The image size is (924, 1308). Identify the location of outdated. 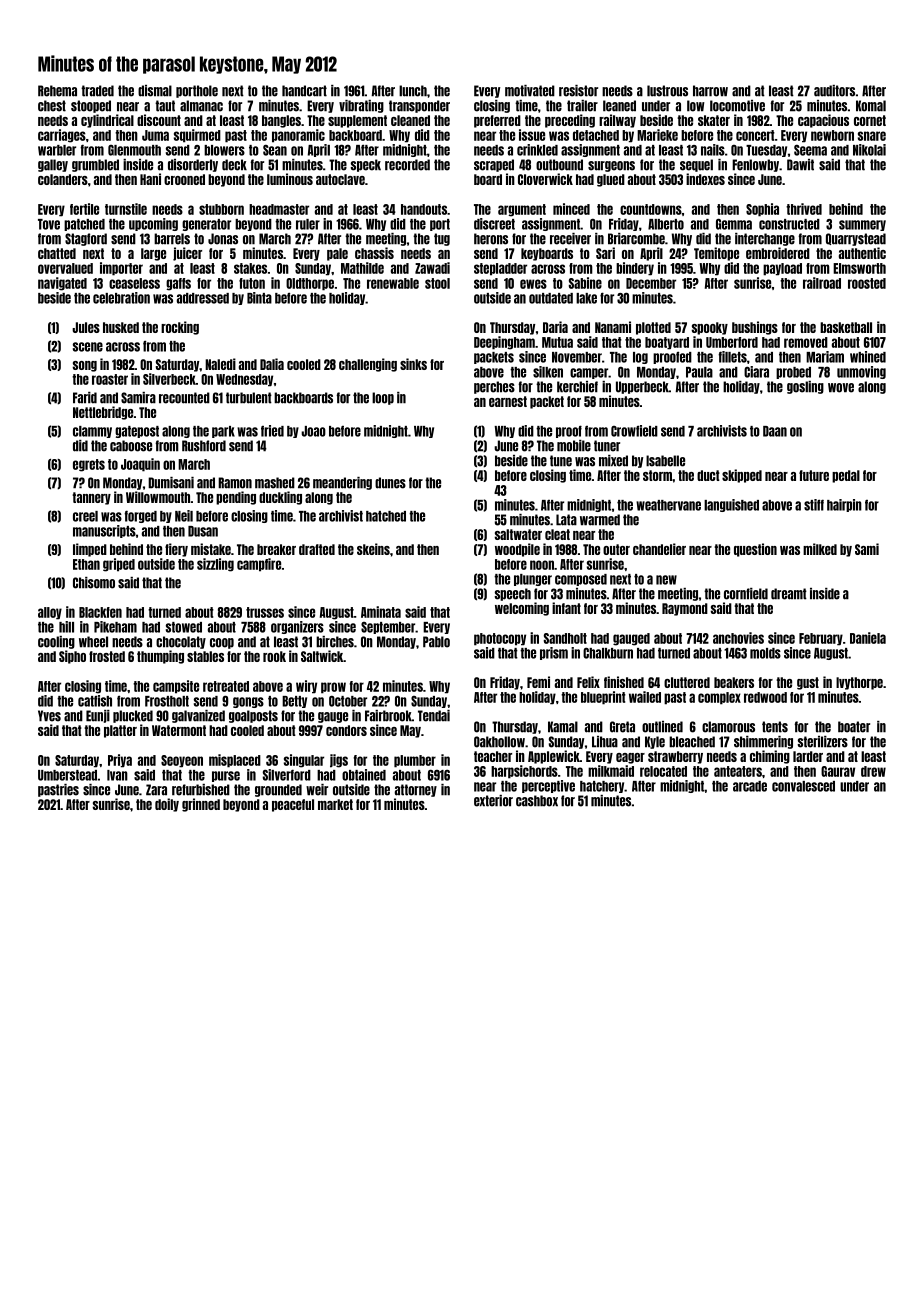
(551, 298).
